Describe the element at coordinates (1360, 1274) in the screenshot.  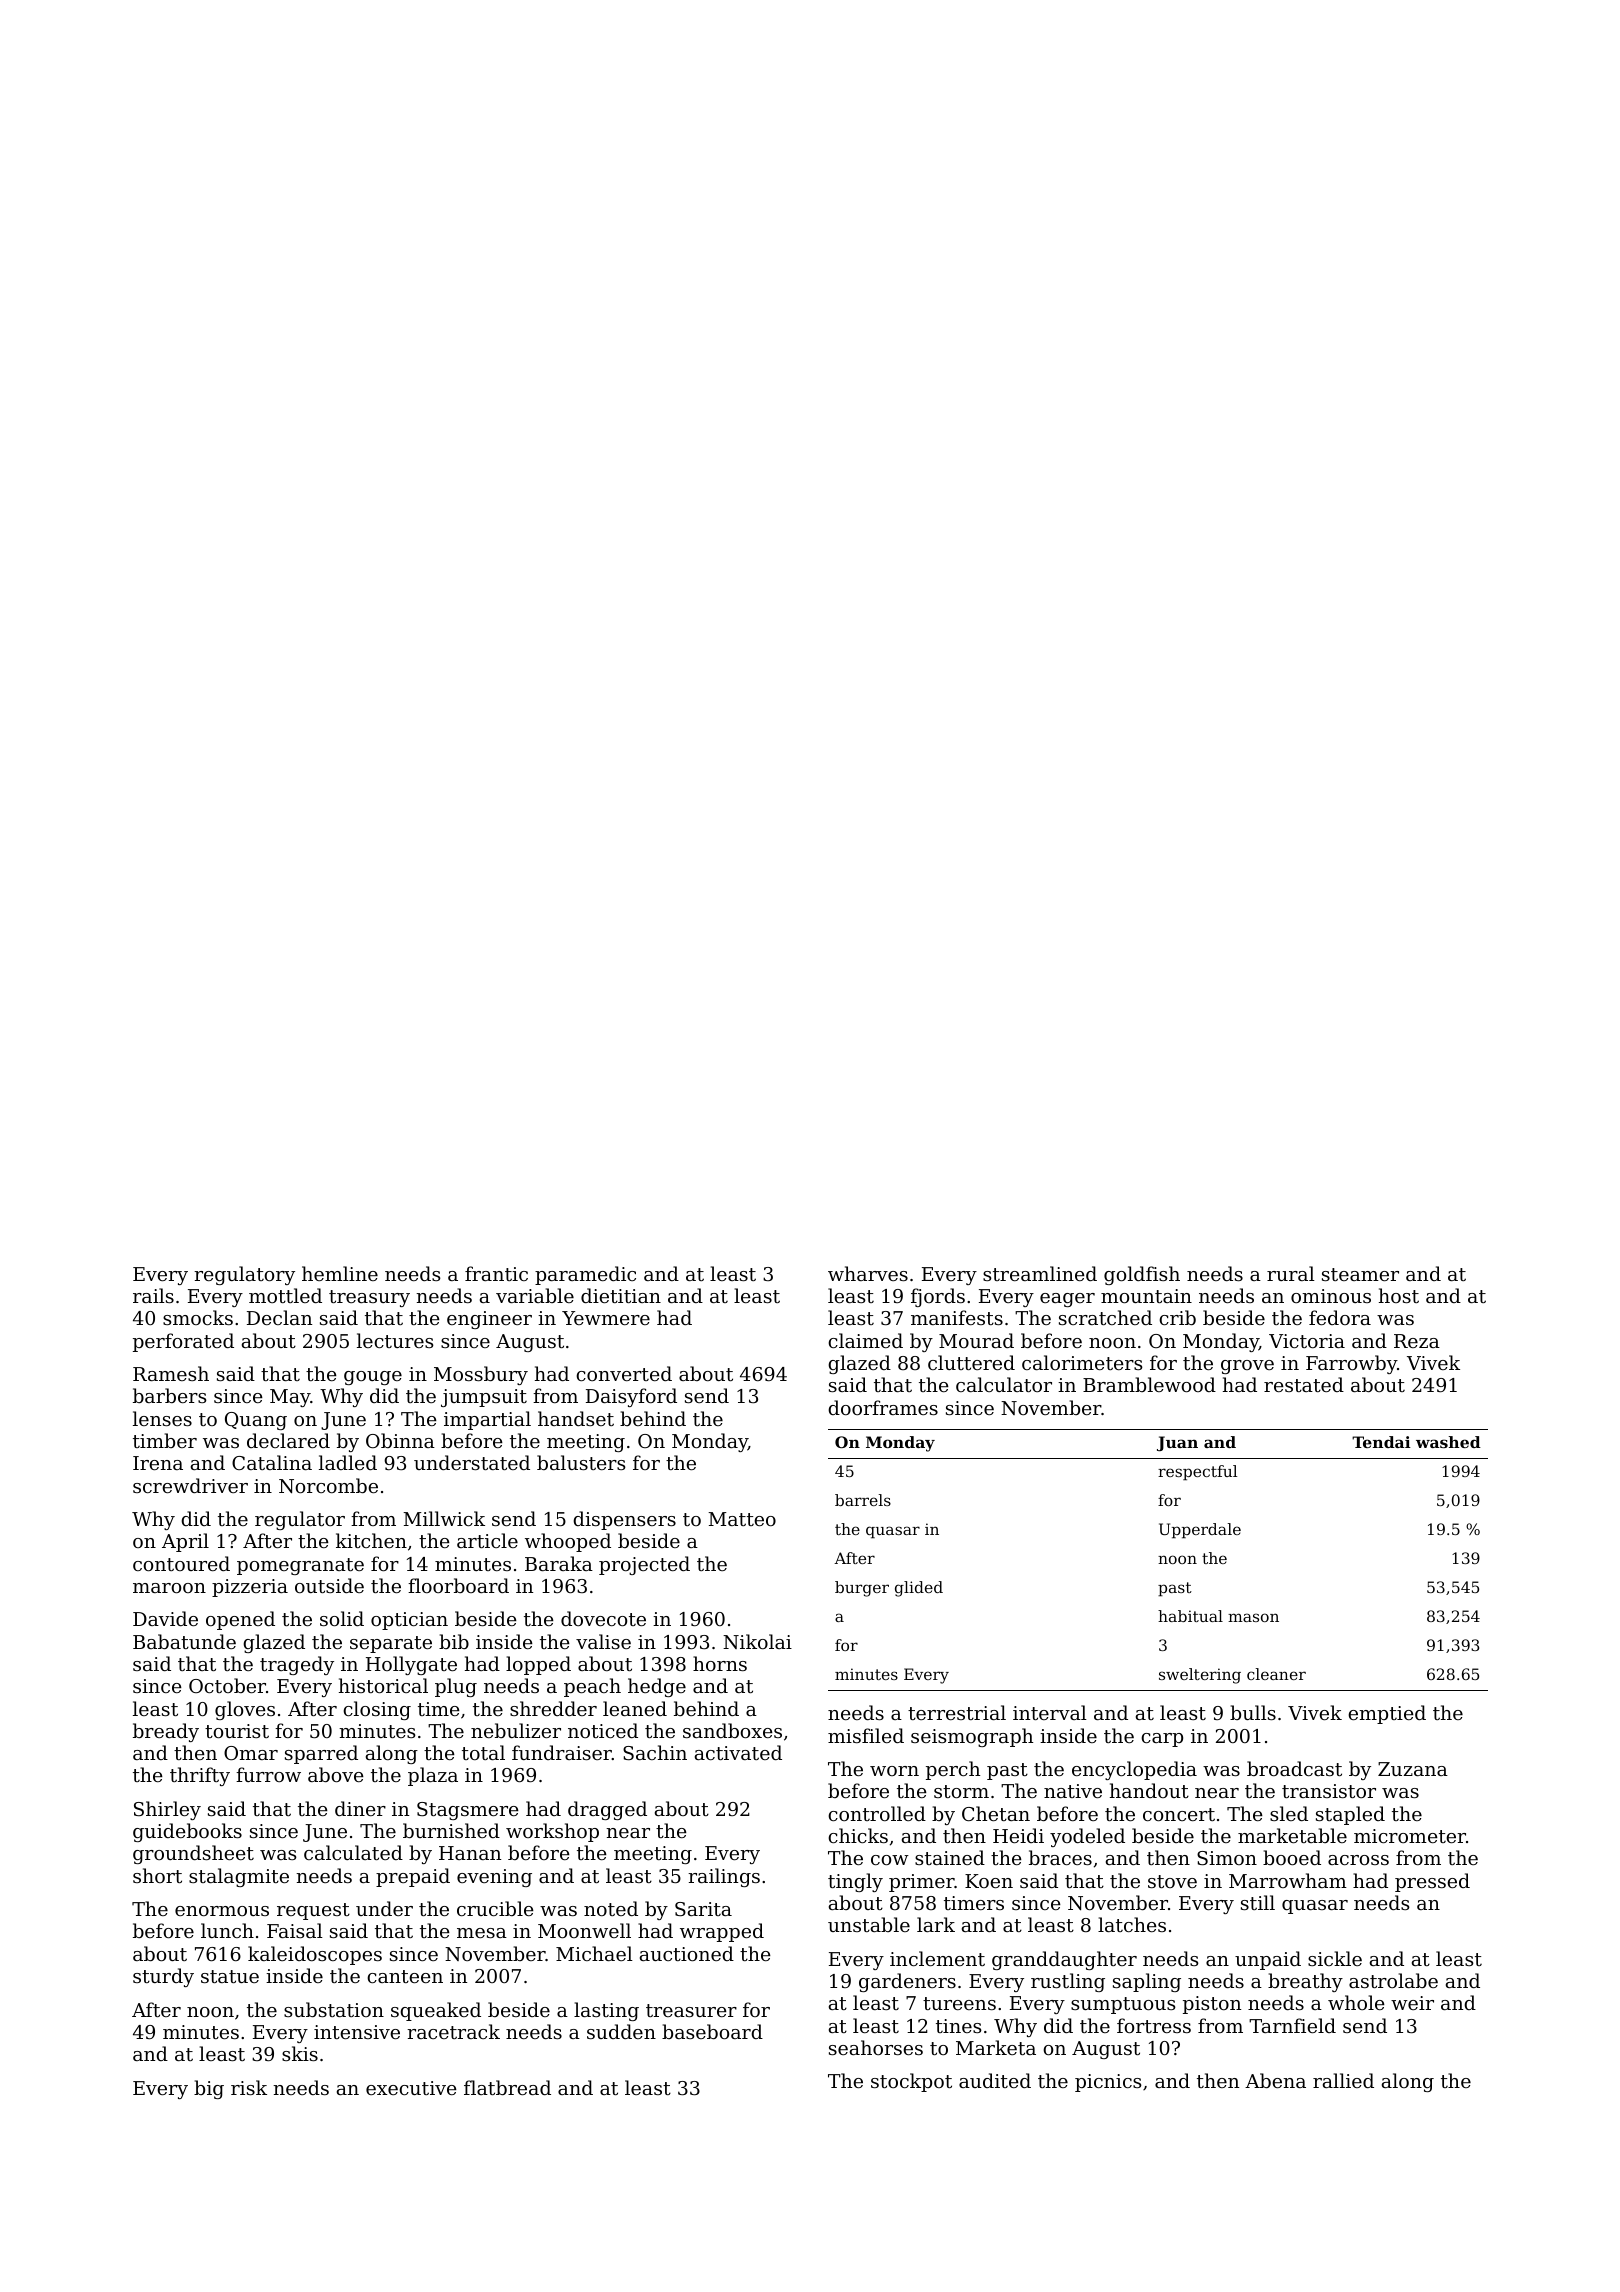
I see `steamer` at that location.
